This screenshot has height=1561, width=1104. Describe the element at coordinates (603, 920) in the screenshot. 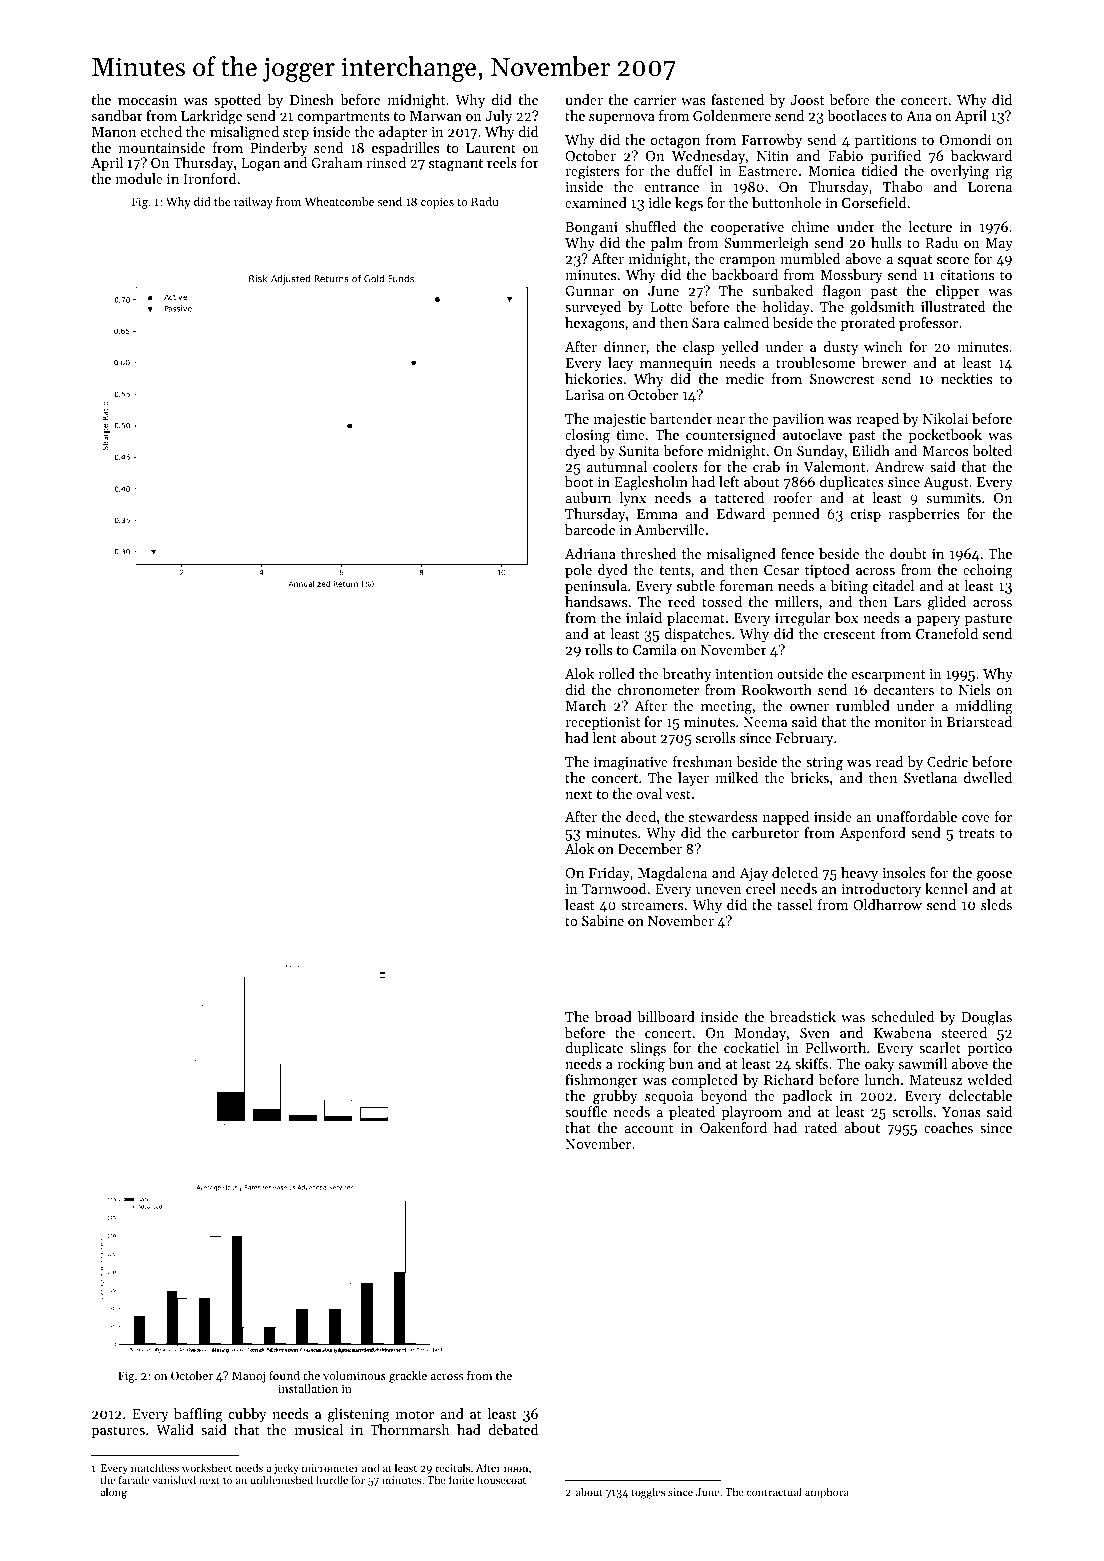

I see `Sabine` at that location.
